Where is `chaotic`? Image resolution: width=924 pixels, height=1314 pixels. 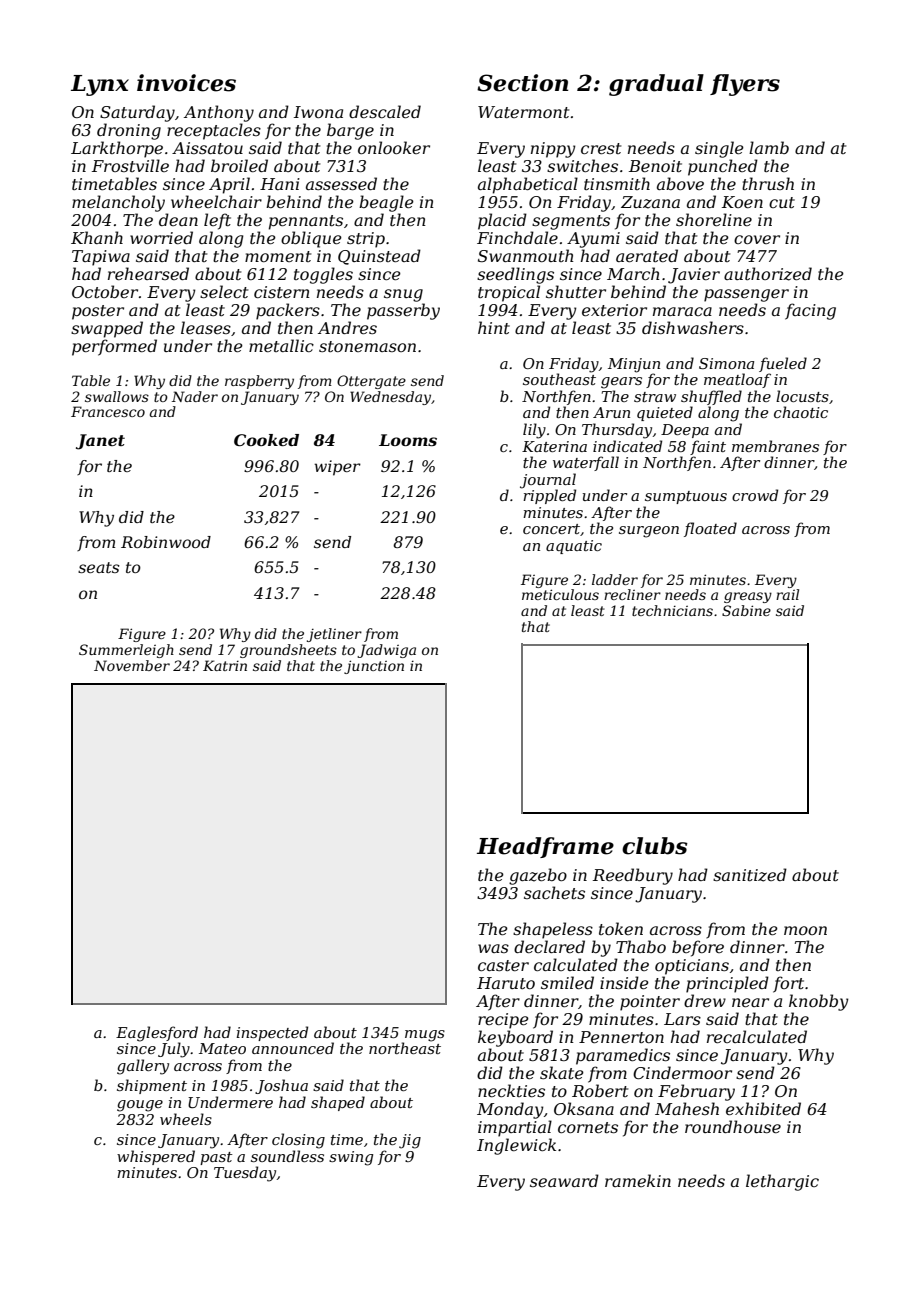
chaotic is located at coordinates (801, 412).
